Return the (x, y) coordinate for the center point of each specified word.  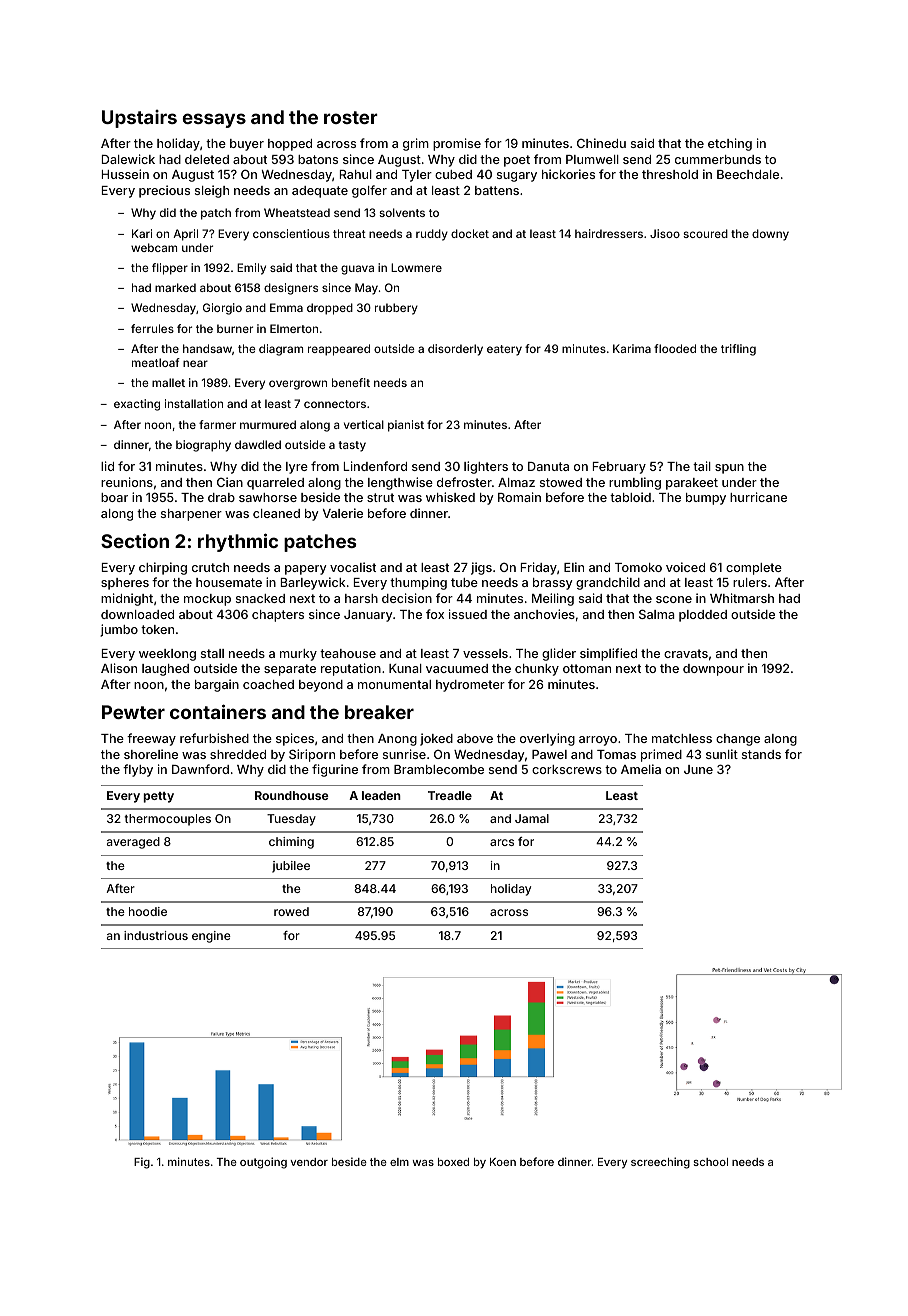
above (475, 738)
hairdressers (609, 233)
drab (221, 497)
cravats (686, 653)
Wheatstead (297, 212)
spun (729, 469)
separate (290, 670)
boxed (453, 1162)
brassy (553, 584)
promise (457, 144)
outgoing (263, 1163)
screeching (660, 1163)
